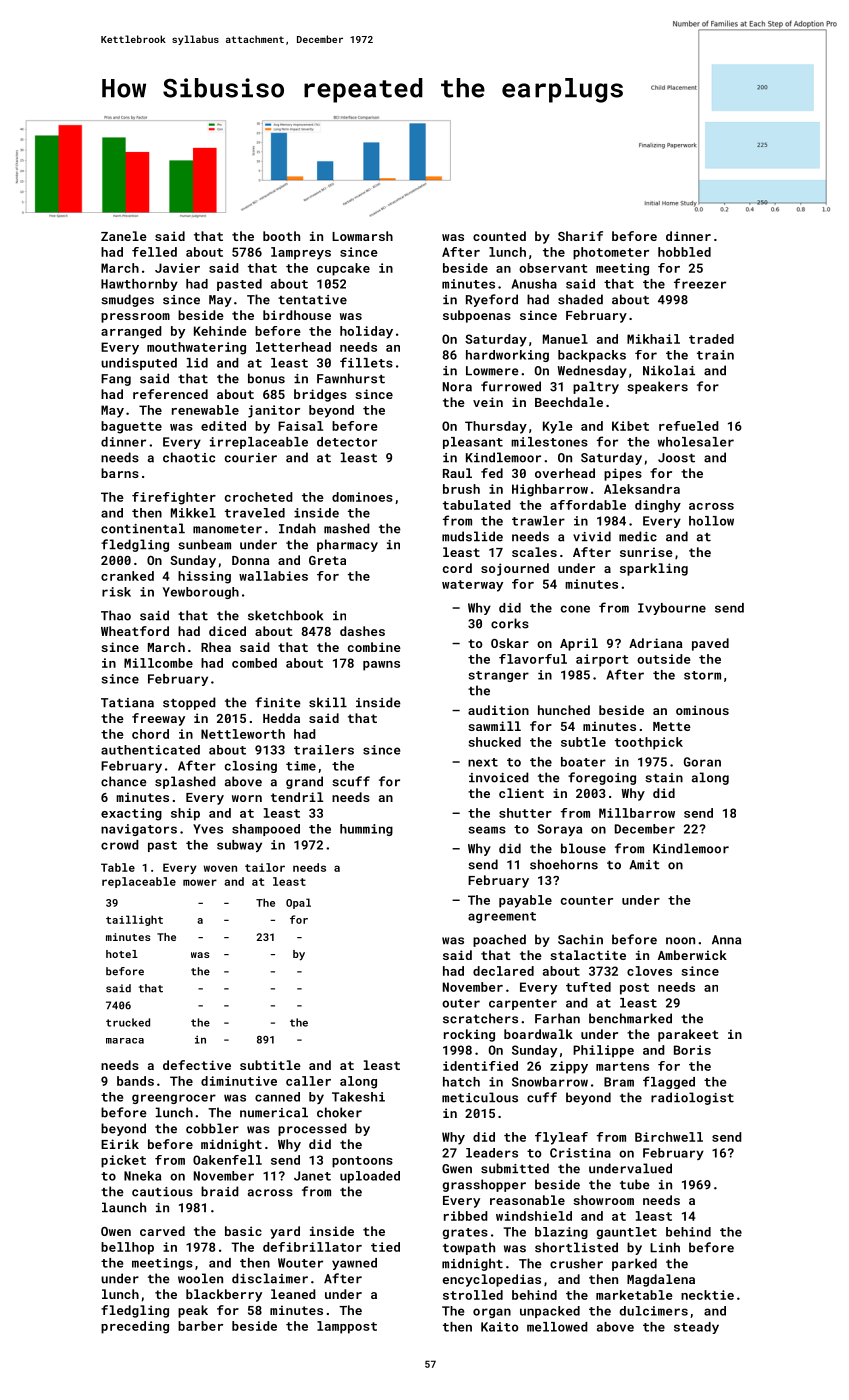 This document has width=849, height=1400. What do you see at coordinates (669, 1137) in the document?
I see `Birchwell` at bounding box center [669, 1137].
